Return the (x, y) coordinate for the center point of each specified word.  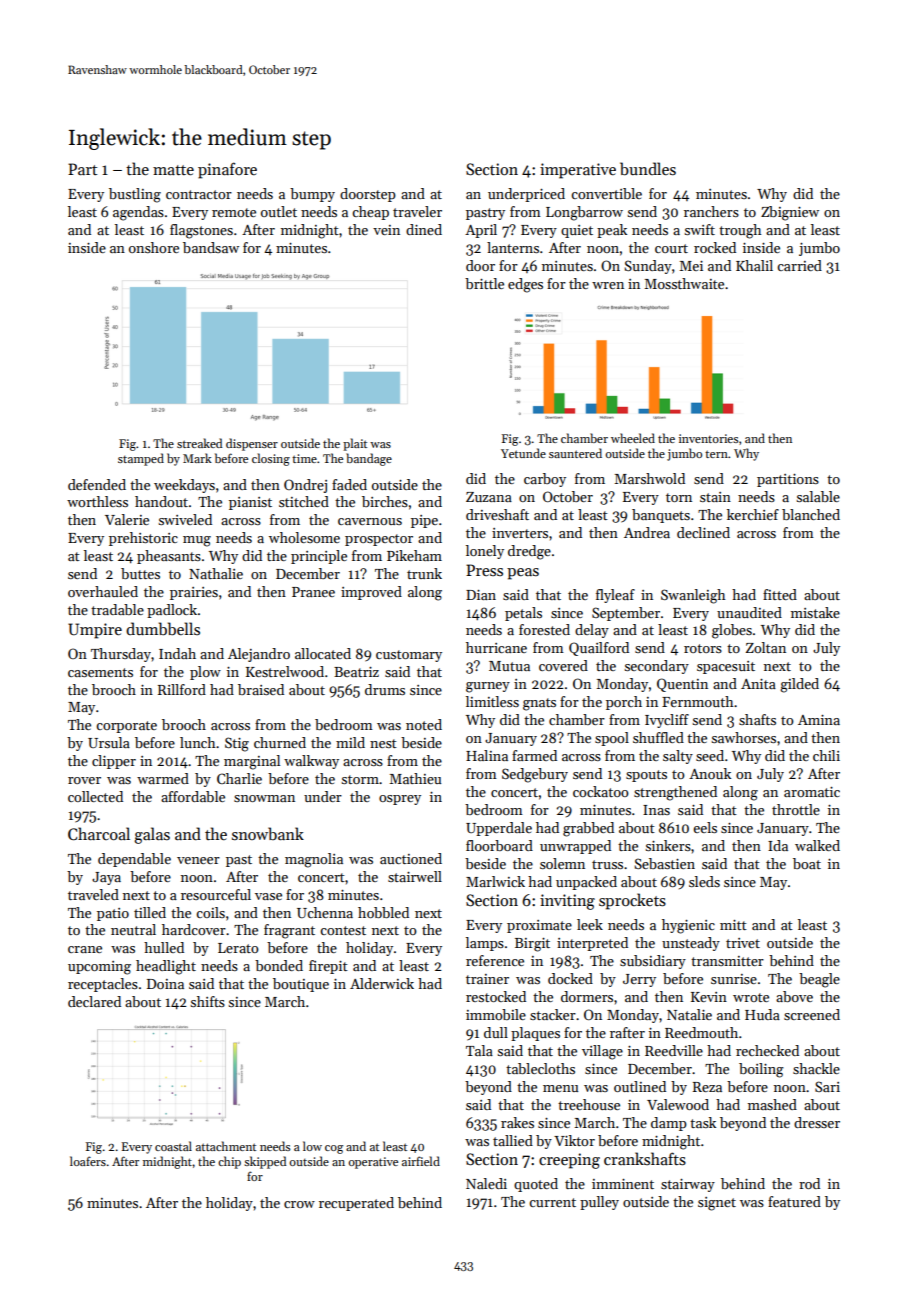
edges (525, 285)
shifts (208, 1001)
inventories (708, 438)
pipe (424, 521)
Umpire (95, 631)
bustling (135, 195)
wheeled (633, 438)
